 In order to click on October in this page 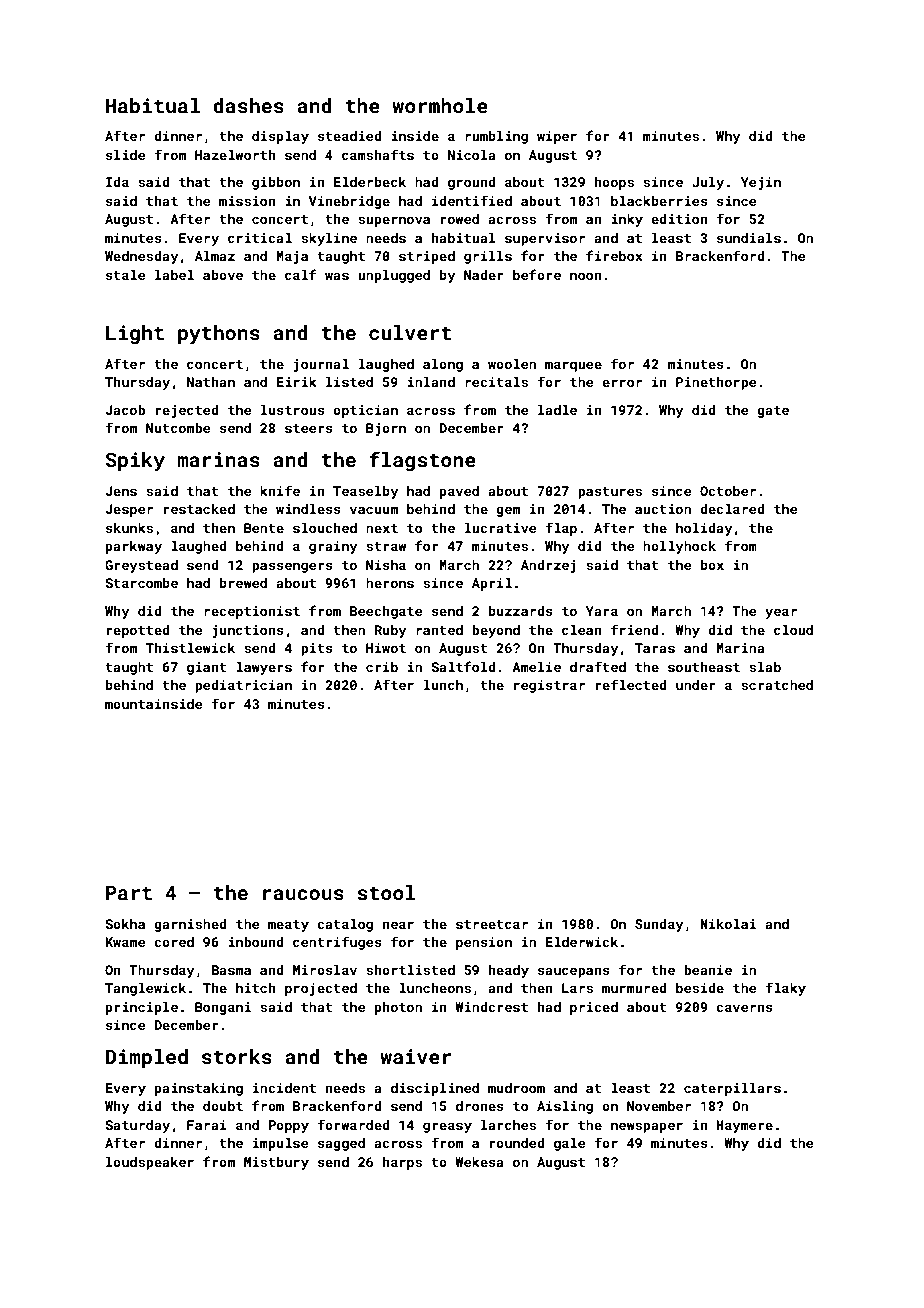, I will do `click(728, 491)`.
